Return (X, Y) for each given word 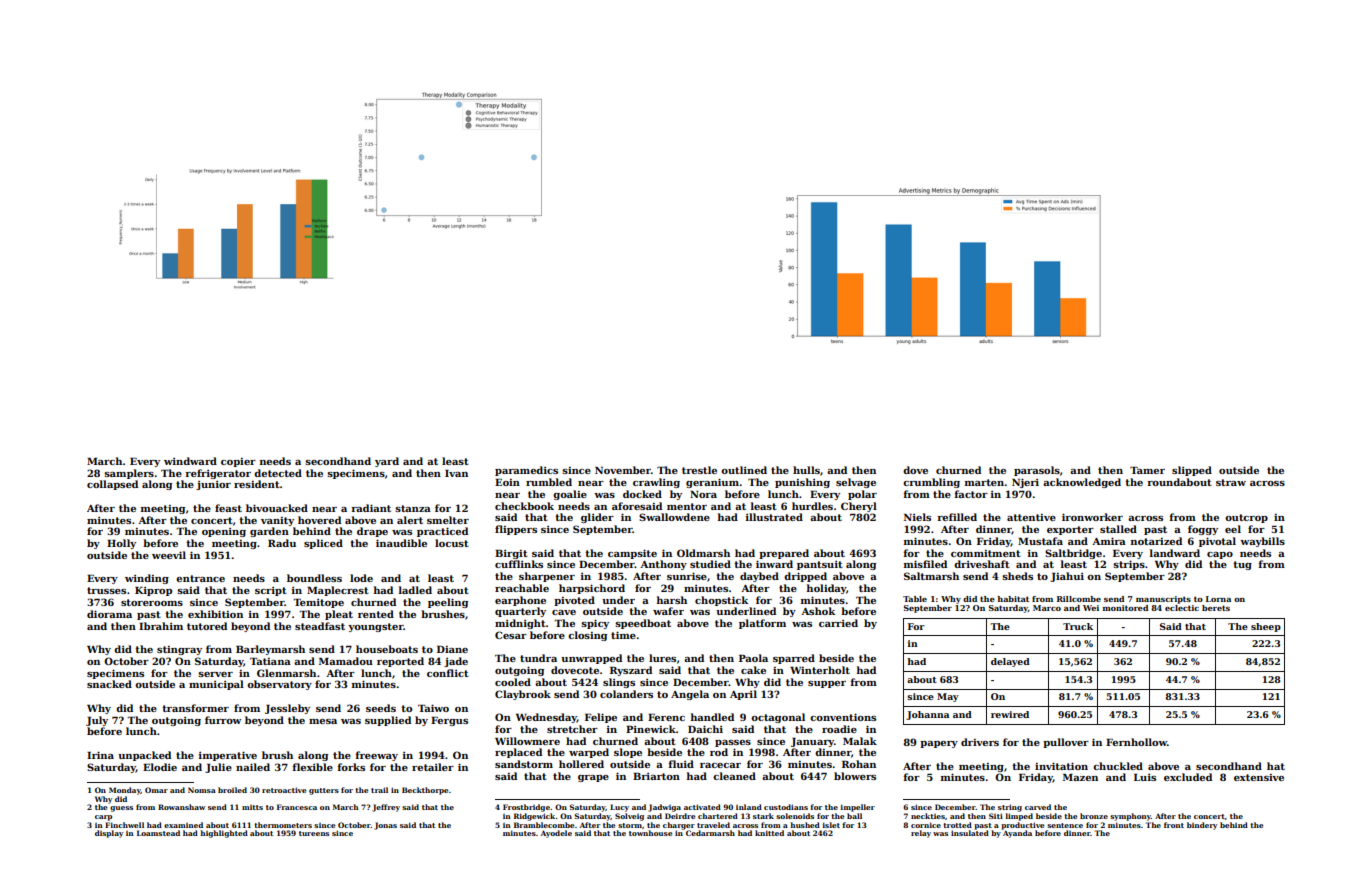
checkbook (524, 506)
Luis (1145, 777)
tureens (314, 833)
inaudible (401, 543)
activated (702, 807)
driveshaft (982, 564)
